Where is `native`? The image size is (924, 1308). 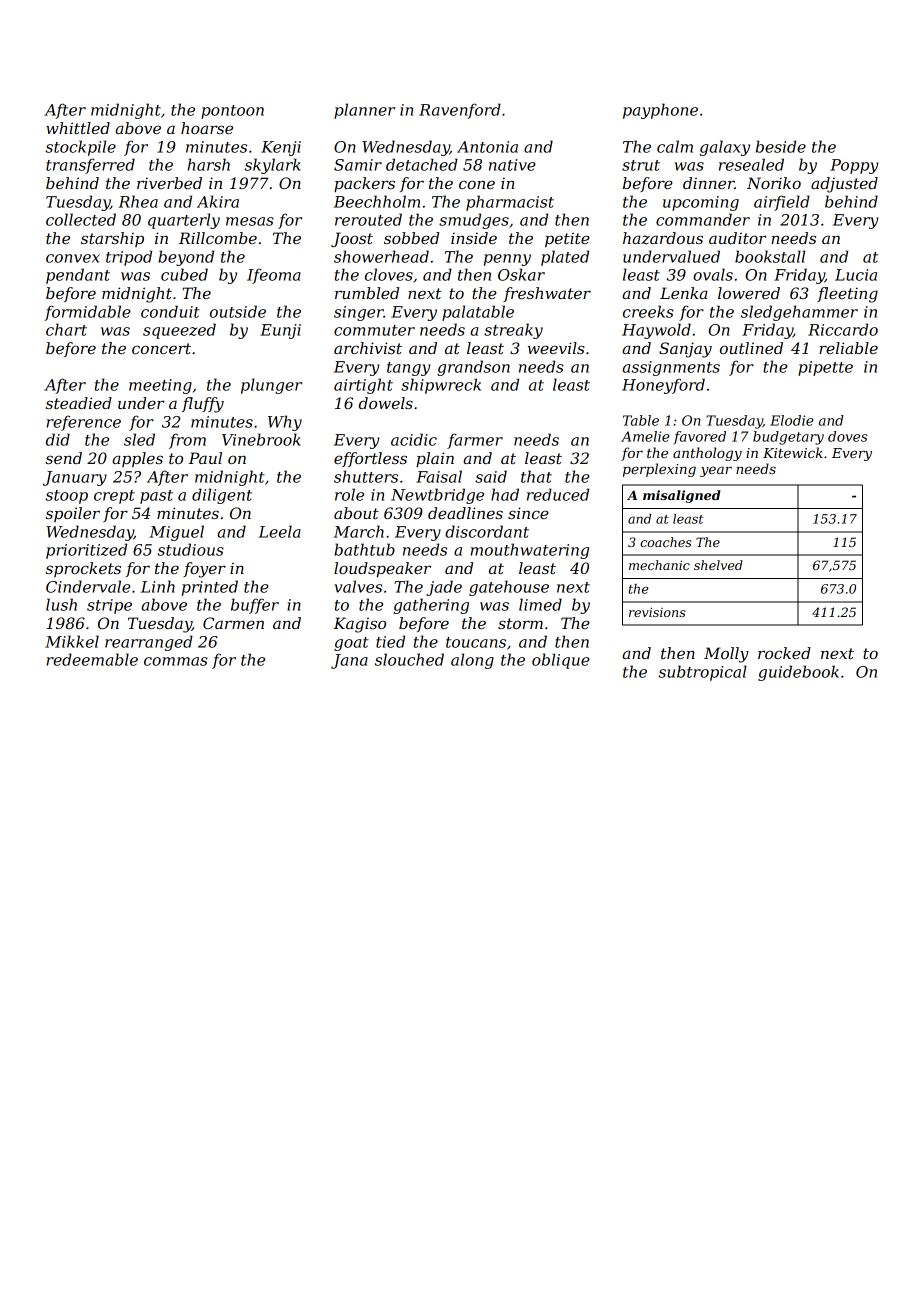 native is located at coordinates (512, 165).
